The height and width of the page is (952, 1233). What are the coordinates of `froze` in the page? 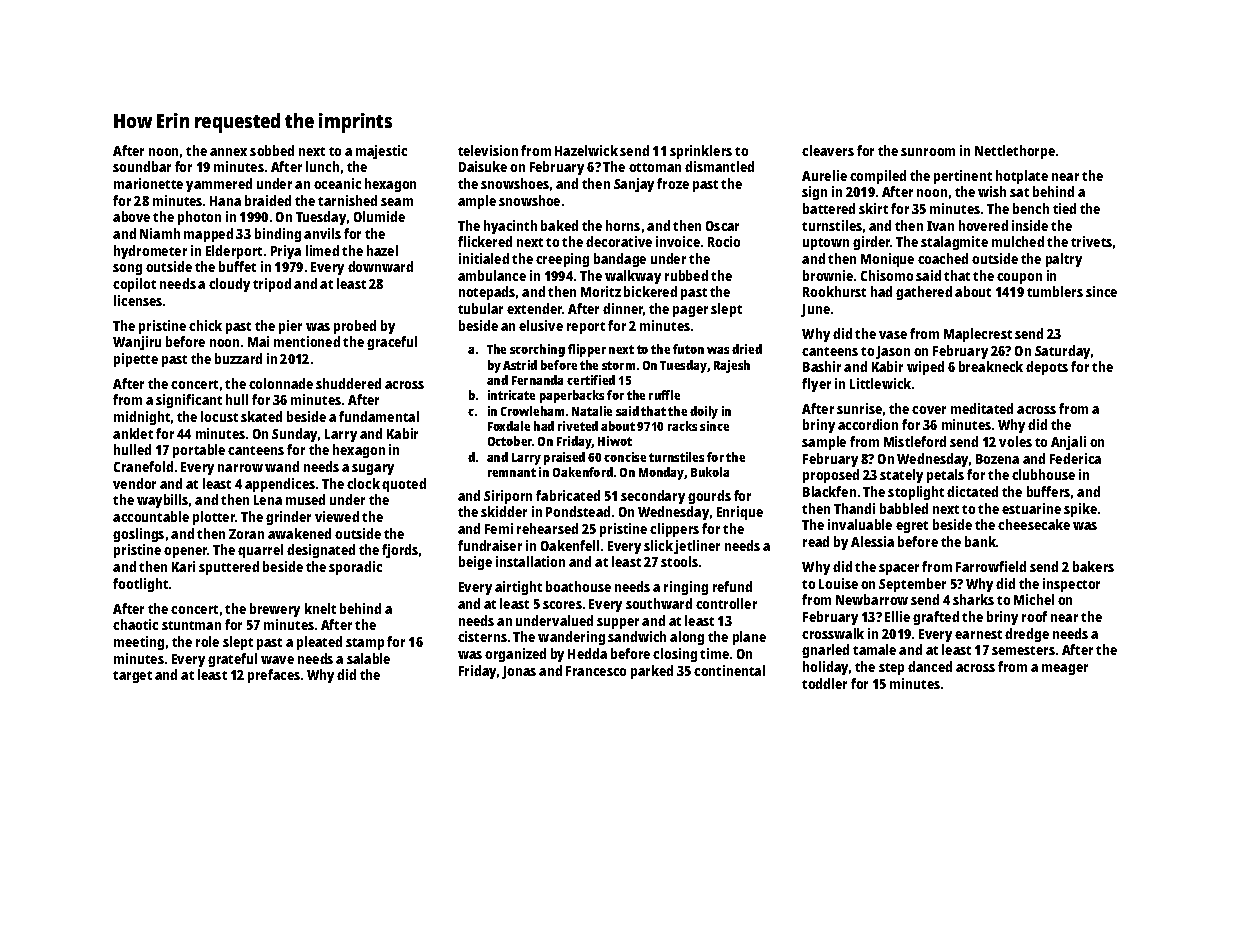 It's located at (673, 183).
